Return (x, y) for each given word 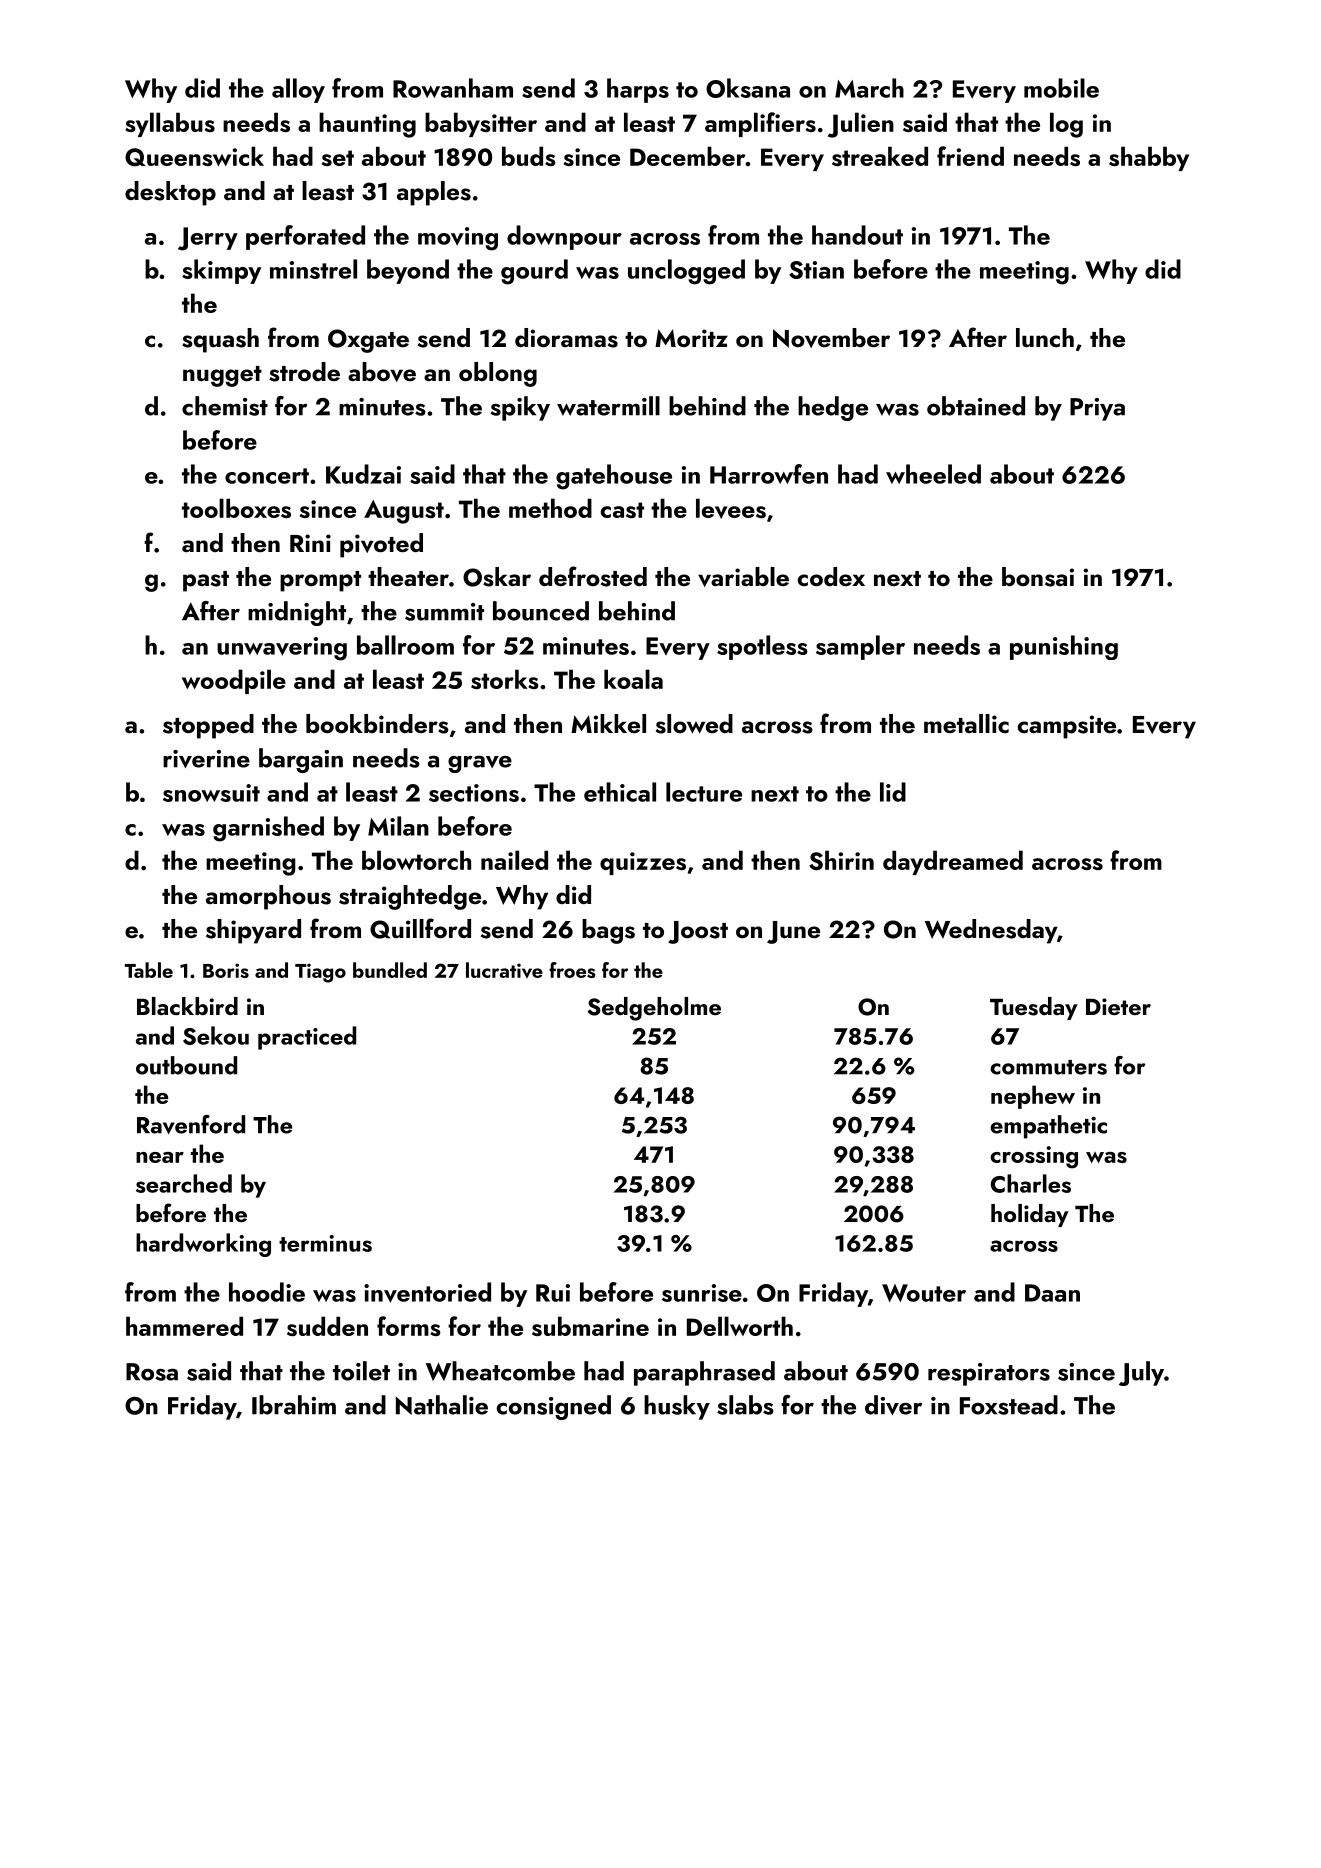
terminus (325, 1243)
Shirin (841, 860)
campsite (1066, 727)
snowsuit (211, 793)
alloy (298, 90)
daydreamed (953, 862)
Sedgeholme (654, 1009)
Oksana (748, 88)
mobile (1061, 88)
